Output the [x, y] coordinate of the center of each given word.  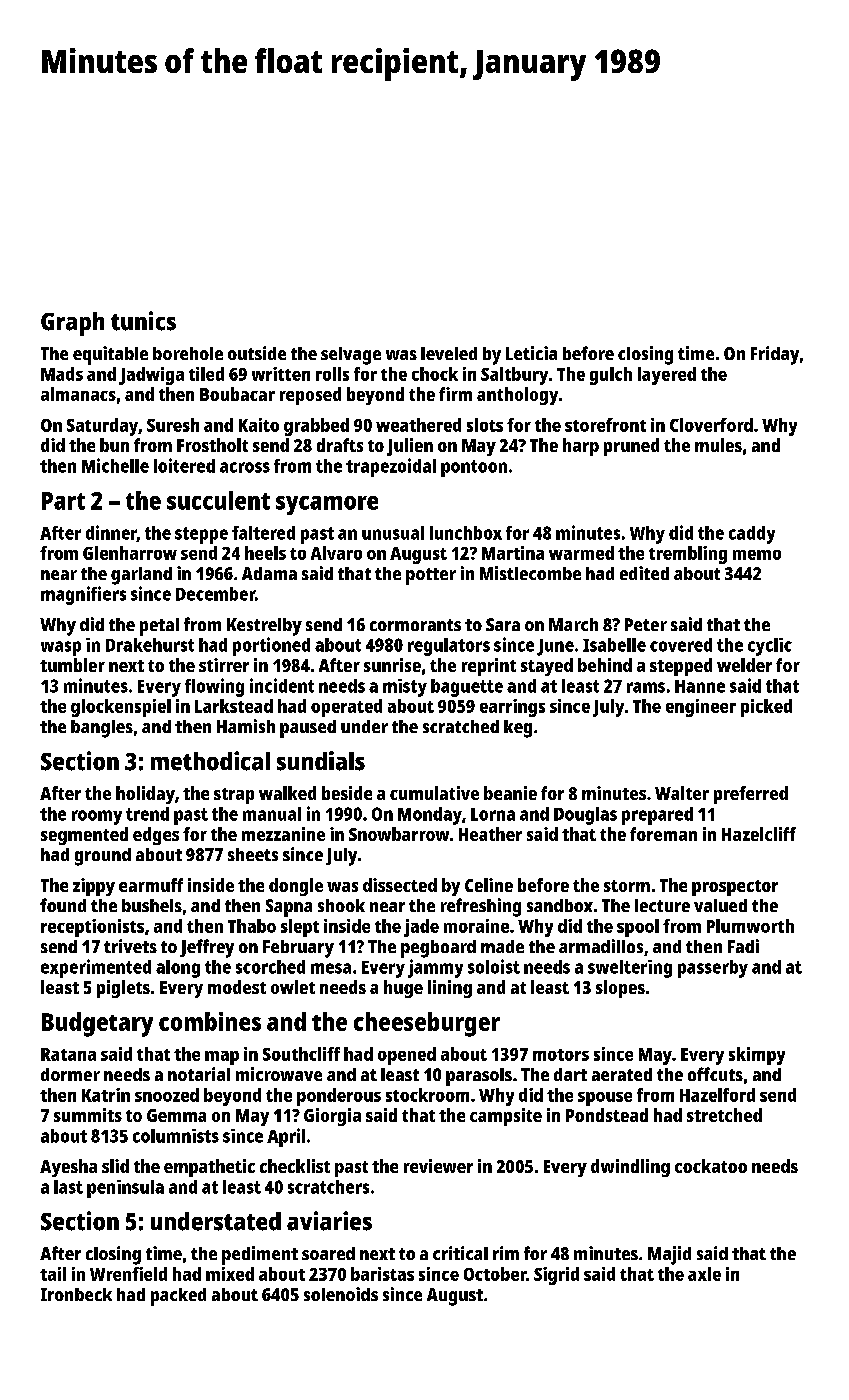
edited [644, 573]
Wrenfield [128, 1274]
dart [570, 1074]
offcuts [715, 1074]
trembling [688, 555]
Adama [269, 573]
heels [265, 553]
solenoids [341, 1294]
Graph [72, 324]
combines [210, 1021]
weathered [418, 425]
